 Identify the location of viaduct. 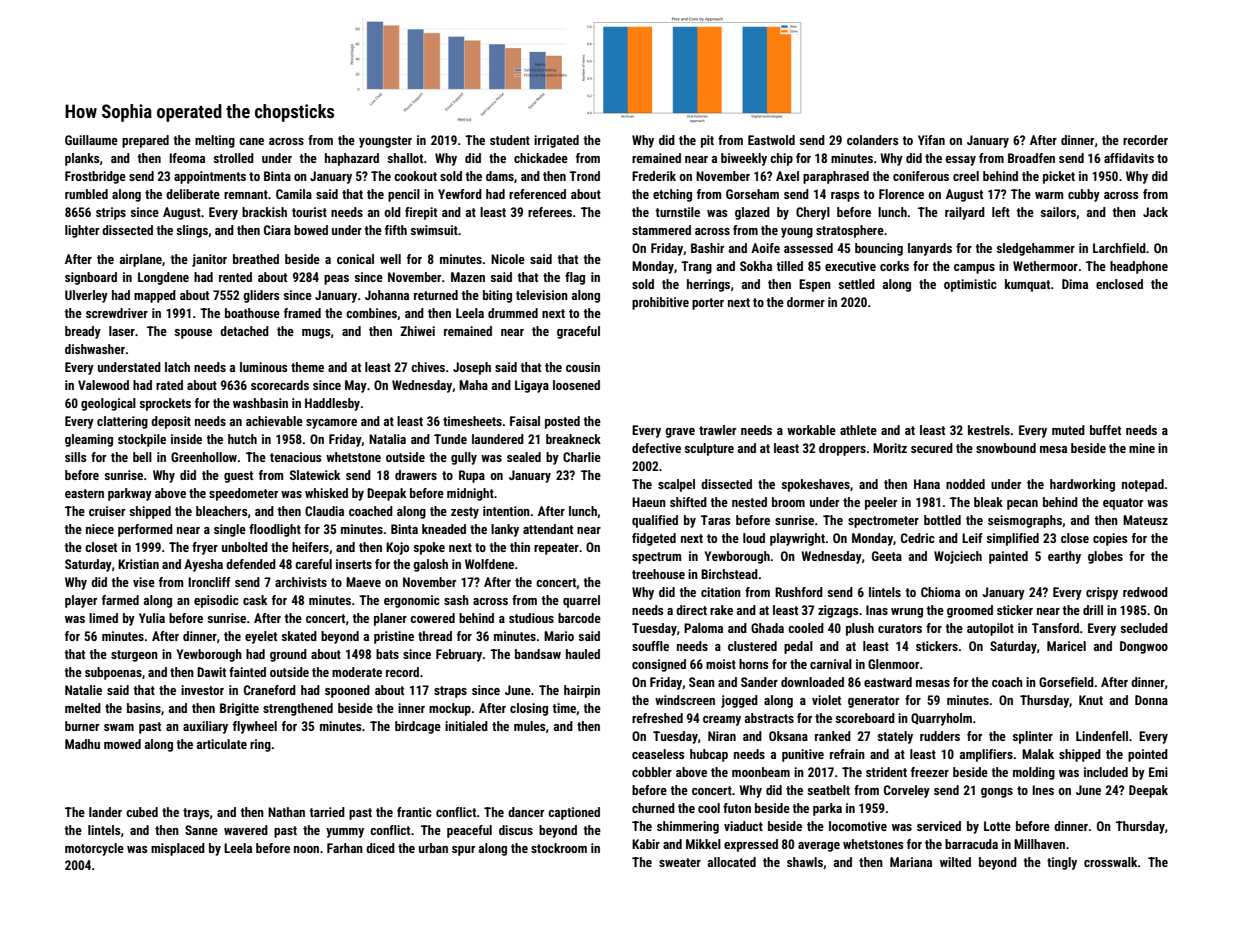
(743, 826).
